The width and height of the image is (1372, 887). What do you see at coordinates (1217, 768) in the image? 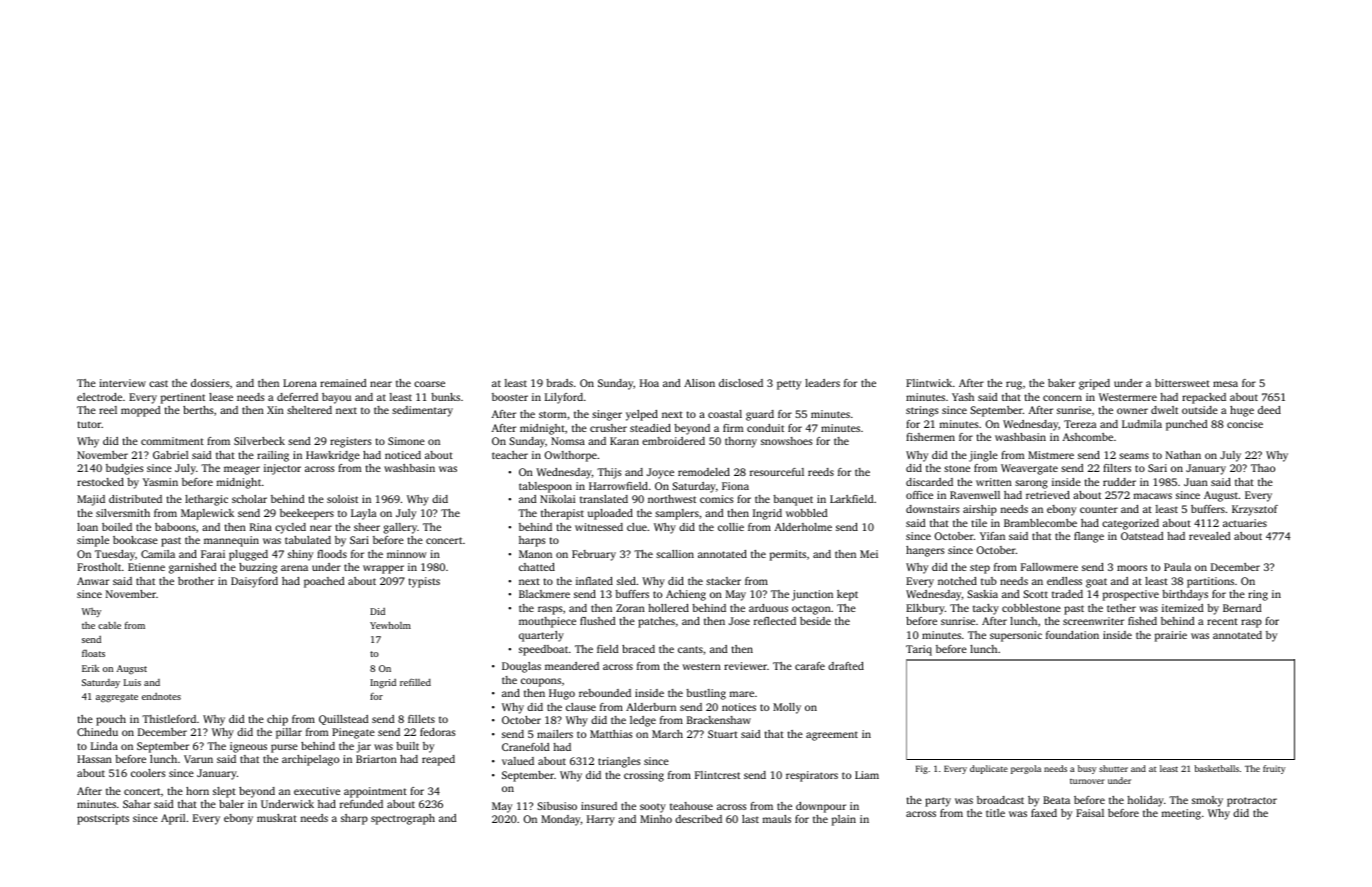
I see `basketballs` at bounding box center [1217, 768].
